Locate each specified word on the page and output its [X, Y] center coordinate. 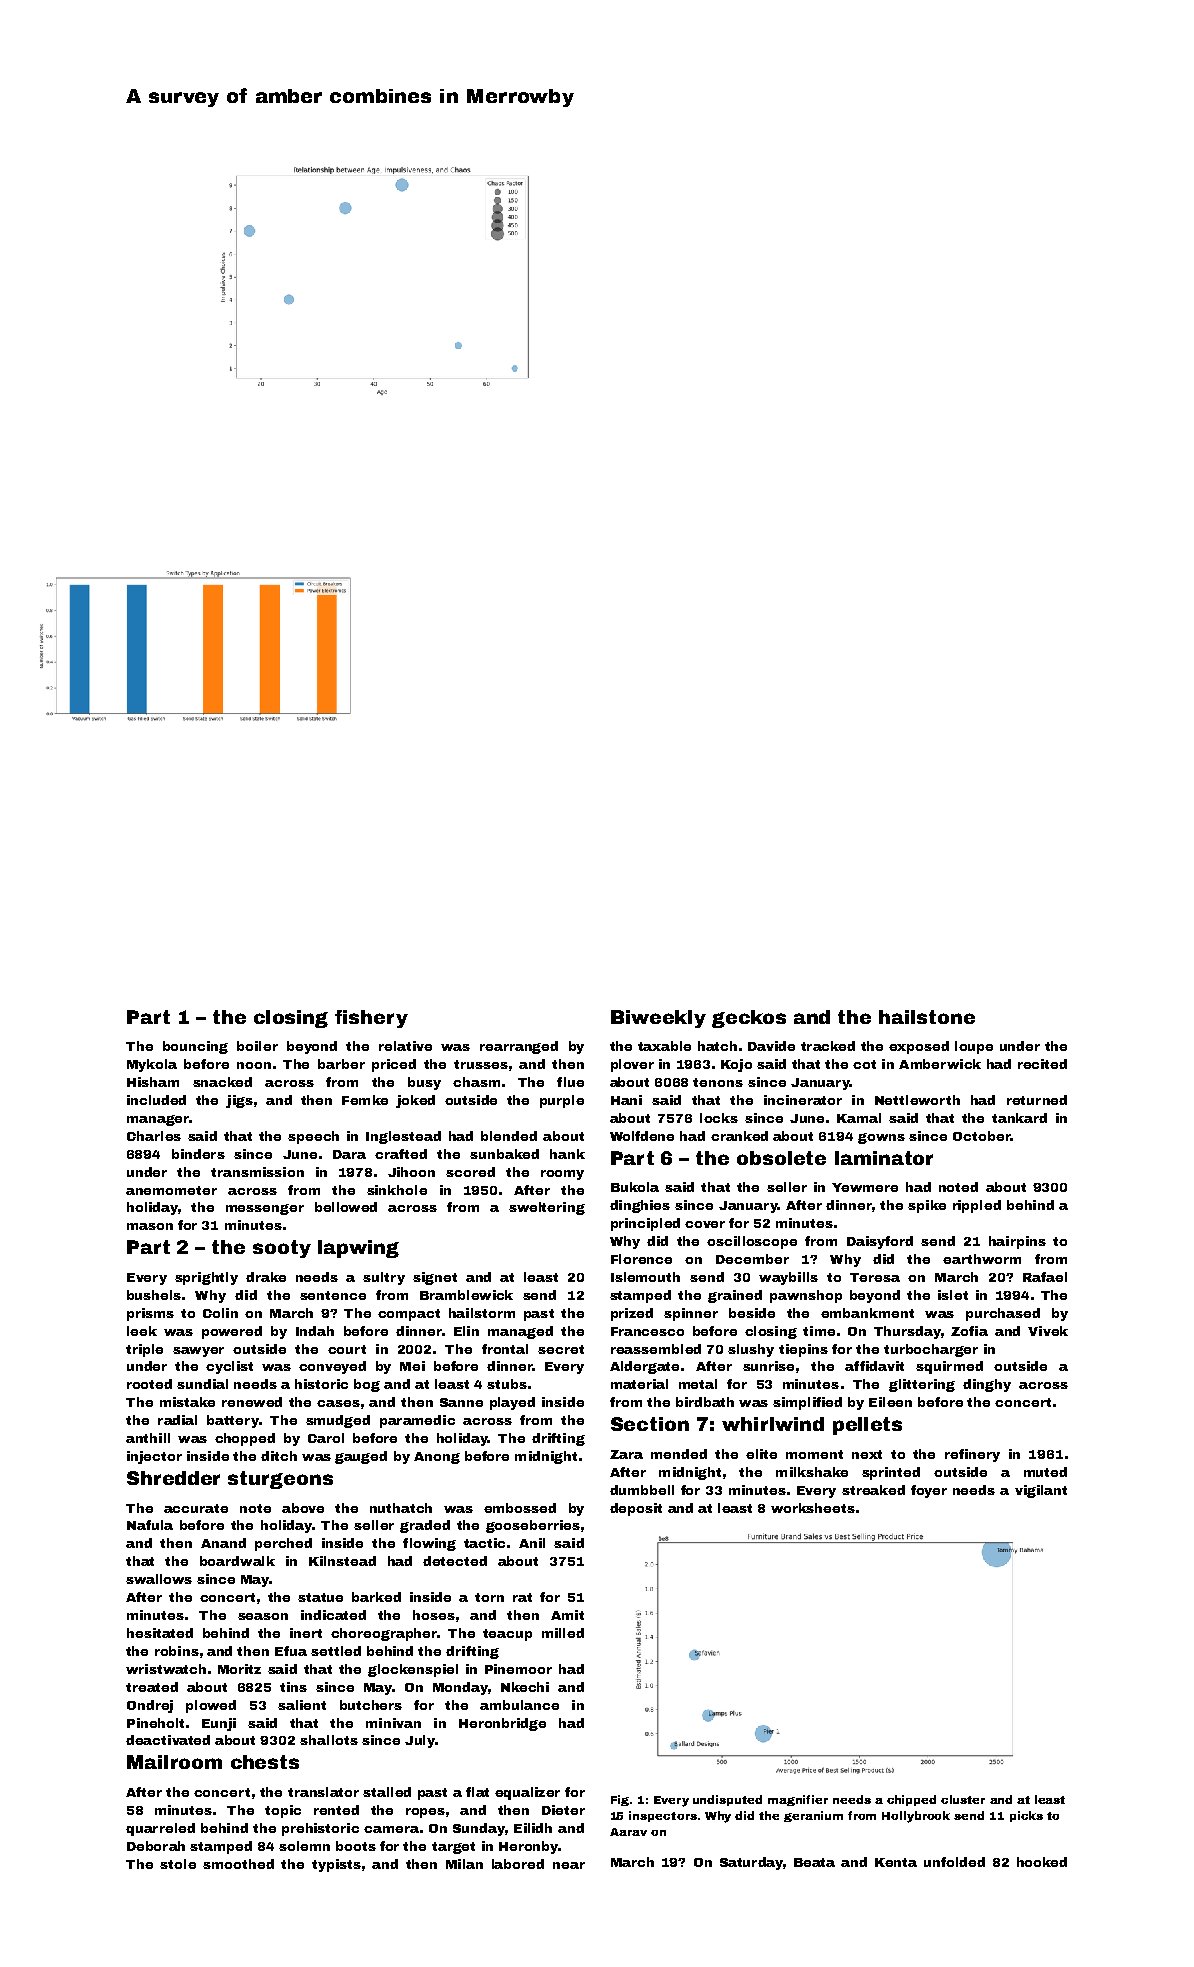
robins [177, 1651]
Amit [567, 1615]
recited [1042, 1064]
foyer [929, 1491]
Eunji [219, 1724]
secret [561, 1349]
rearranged [519, 1047]
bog [367, 1385]
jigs [239, 1101]
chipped [911, 1800]
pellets [867, 1426]
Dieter [563, 1810]
